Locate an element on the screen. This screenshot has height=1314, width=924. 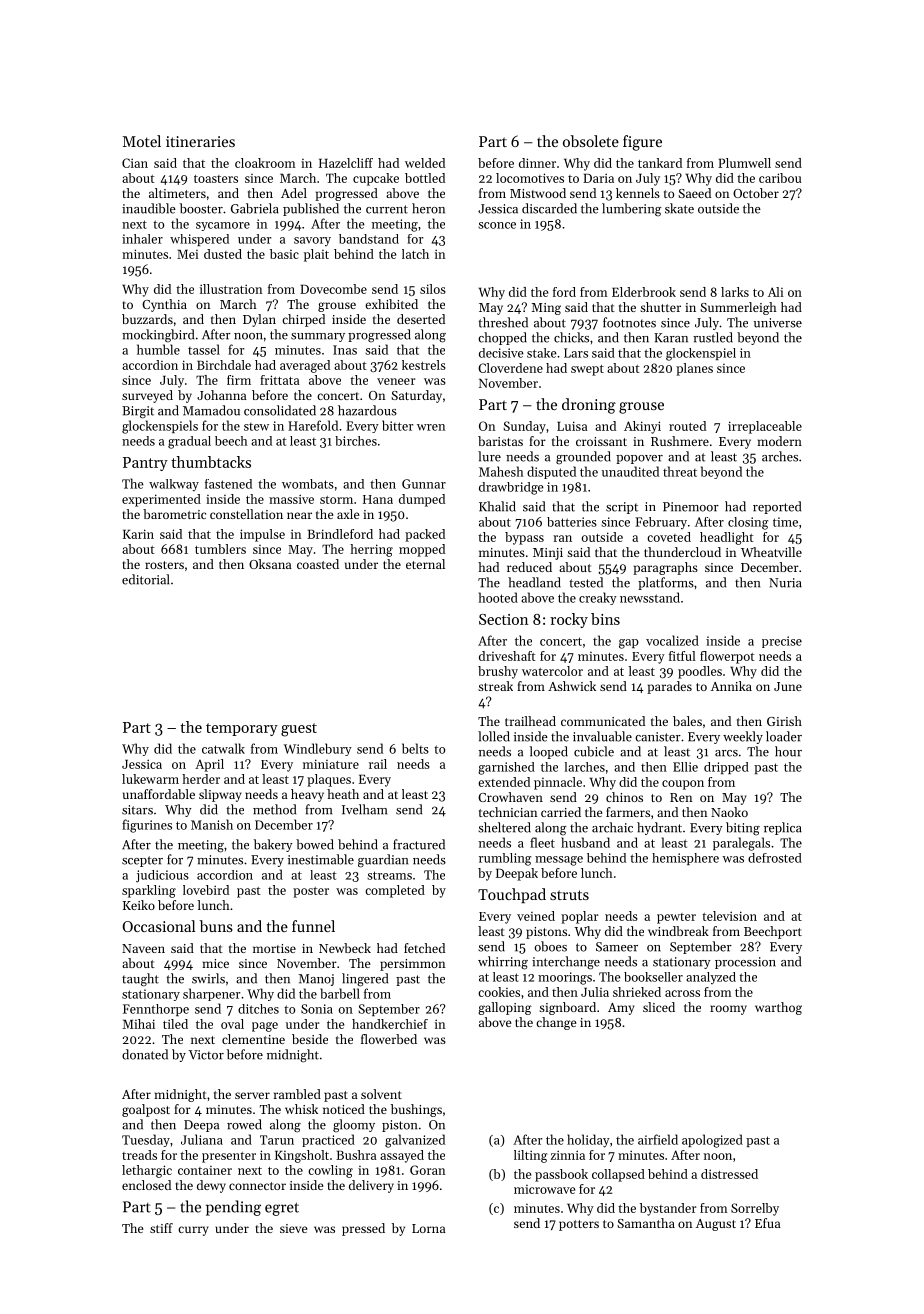
temporary is located at coordinates (242, 729).
